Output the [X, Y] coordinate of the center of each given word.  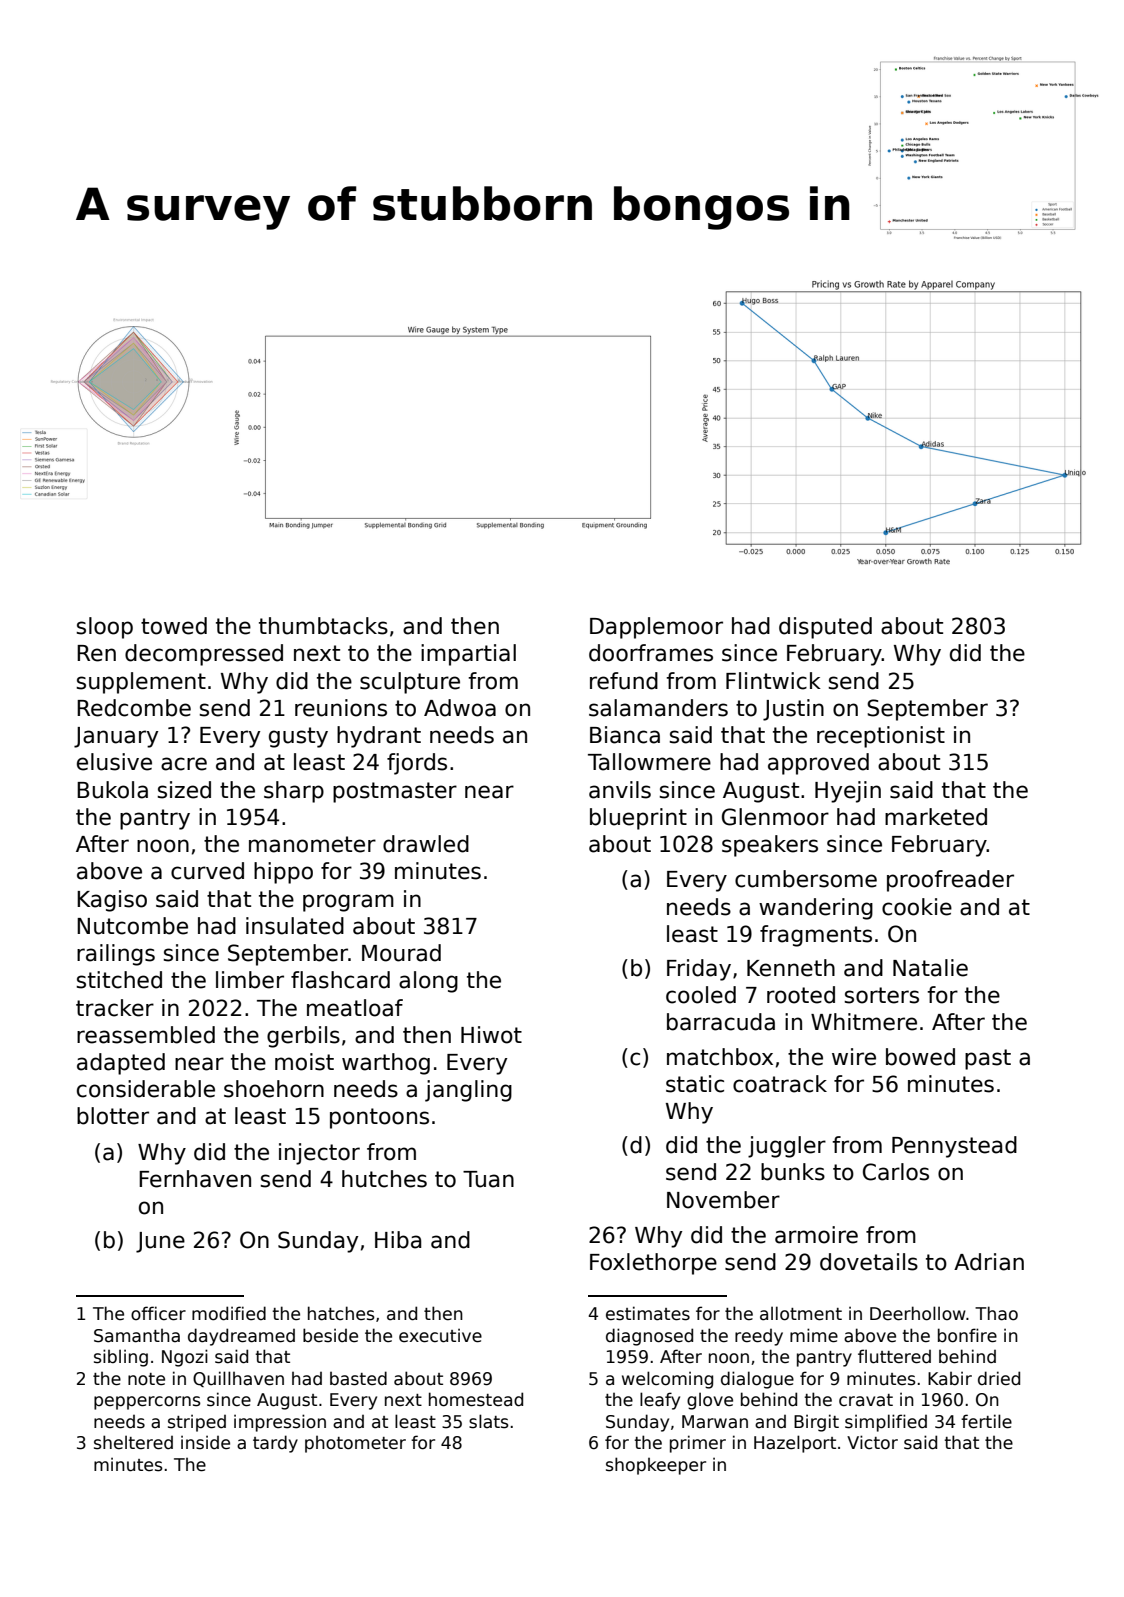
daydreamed [241, 1337]
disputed [825, 628]
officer [158, 1313]
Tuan [488, 1179]
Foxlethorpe [653, 1264]
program [348, 903]
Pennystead [954, 1147]
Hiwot [491, 1035]
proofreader [950, 881]
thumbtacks [323, 626]
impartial [468, 655]
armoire [816, 1235]
